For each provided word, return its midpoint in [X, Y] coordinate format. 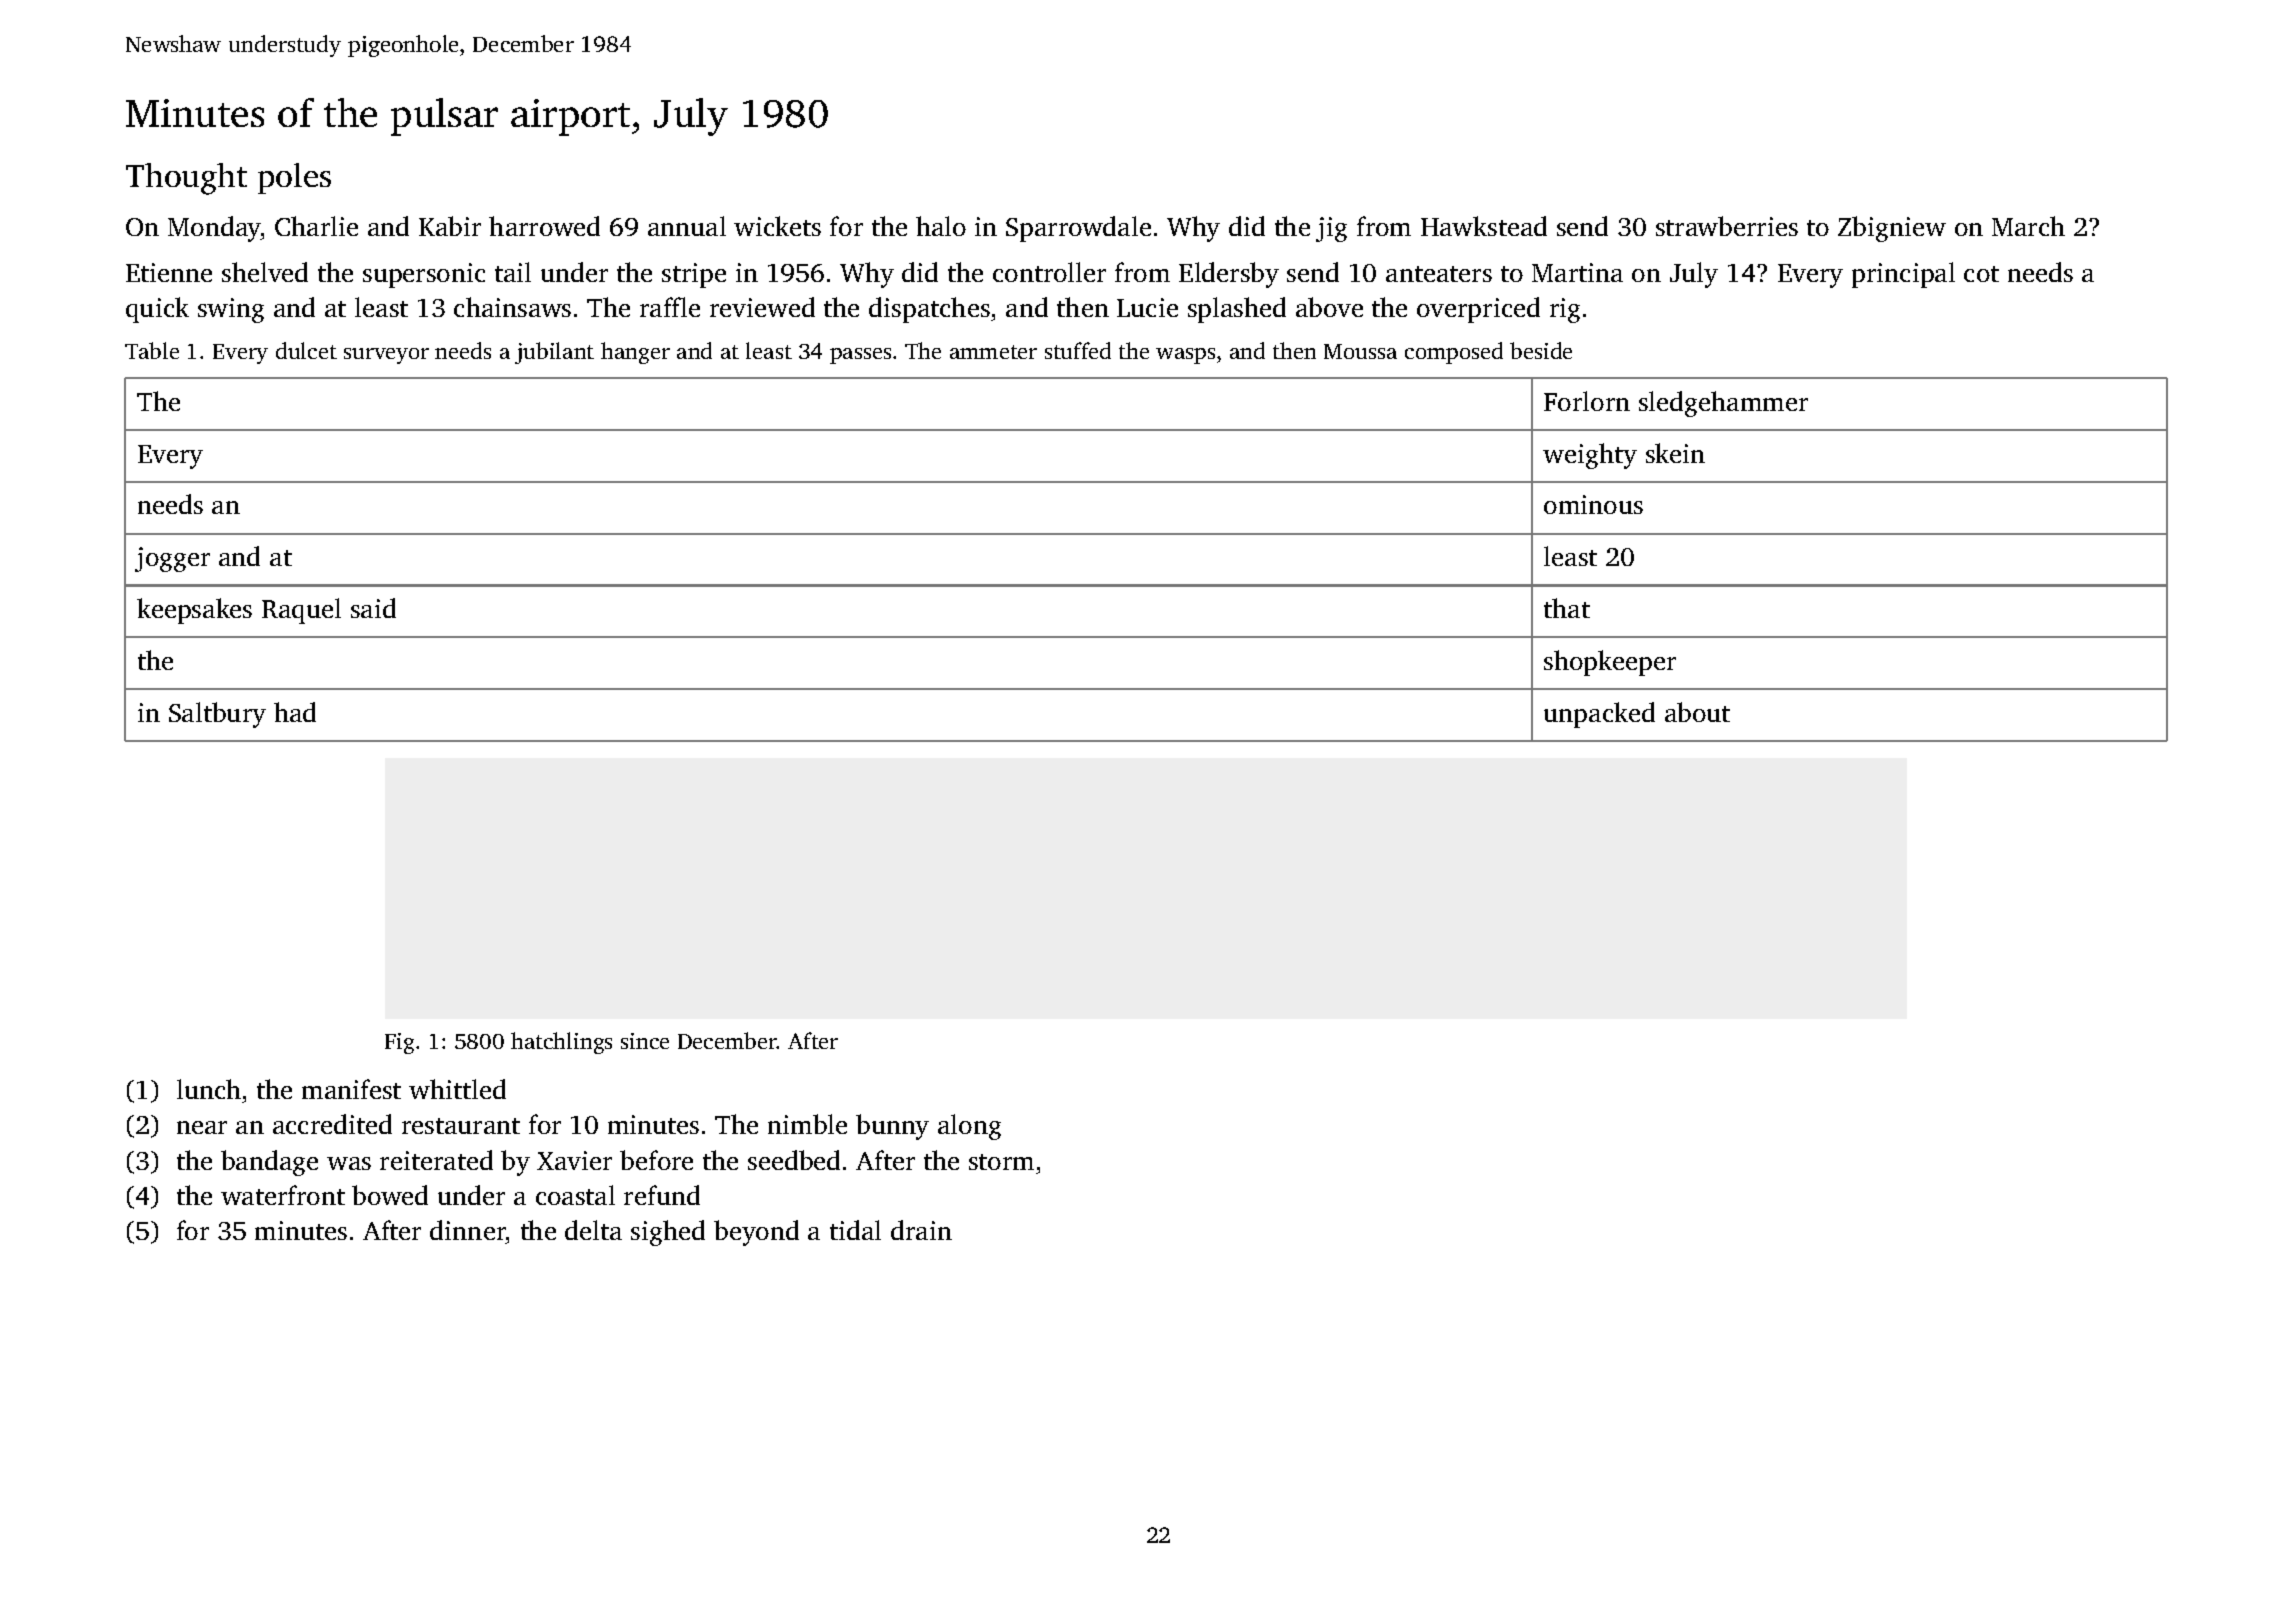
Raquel [301, 611]
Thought [186, 179]
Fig [399, 1043]
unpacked [1599, 715]
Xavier [574, 1160]
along [969, 1127]
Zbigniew [1892, 229]
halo [941, 226]
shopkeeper [1610, 663]
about [1697, 712]
